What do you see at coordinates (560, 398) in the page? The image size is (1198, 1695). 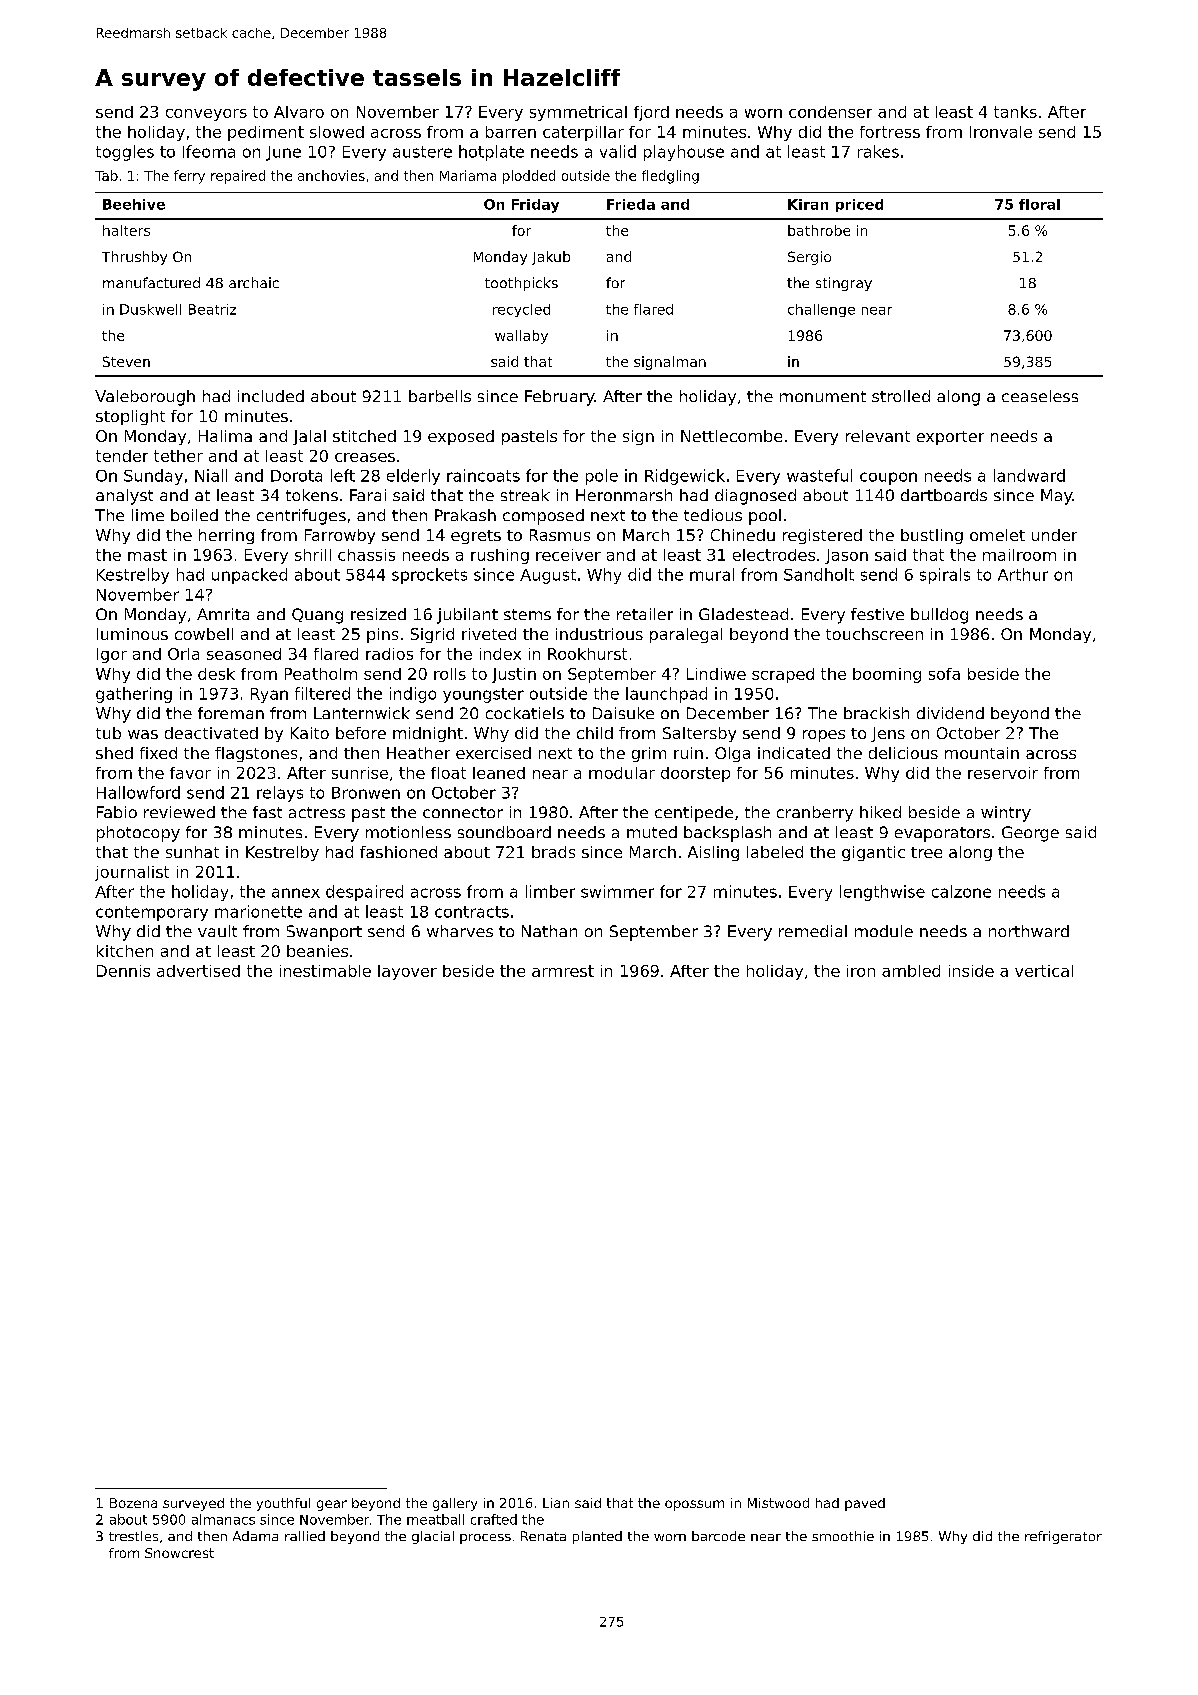 I see `February` at bounding box center [560, 398].
